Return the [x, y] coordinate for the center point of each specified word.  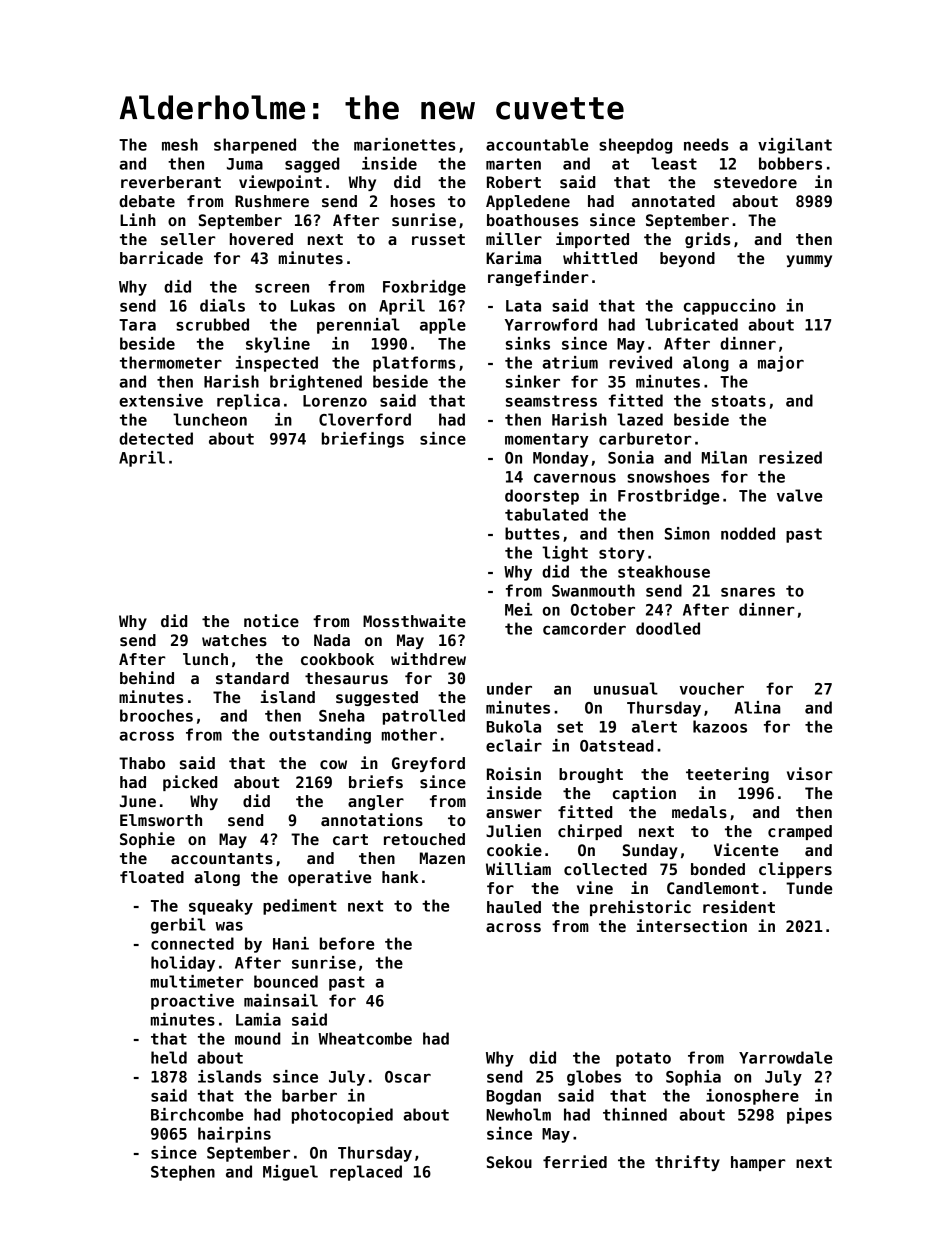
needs [706, 144]
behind [147, 677]
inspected [276, 364]
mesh [180, 144]
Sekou [509, 1162]
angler [376, 802]
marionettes [404, 144]
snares [748, 592]
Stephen [183, 1173]
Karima [513, 257]
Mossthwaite [414, 620]
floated [152, 877]
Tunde [809, 888]
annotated [673, 201]
